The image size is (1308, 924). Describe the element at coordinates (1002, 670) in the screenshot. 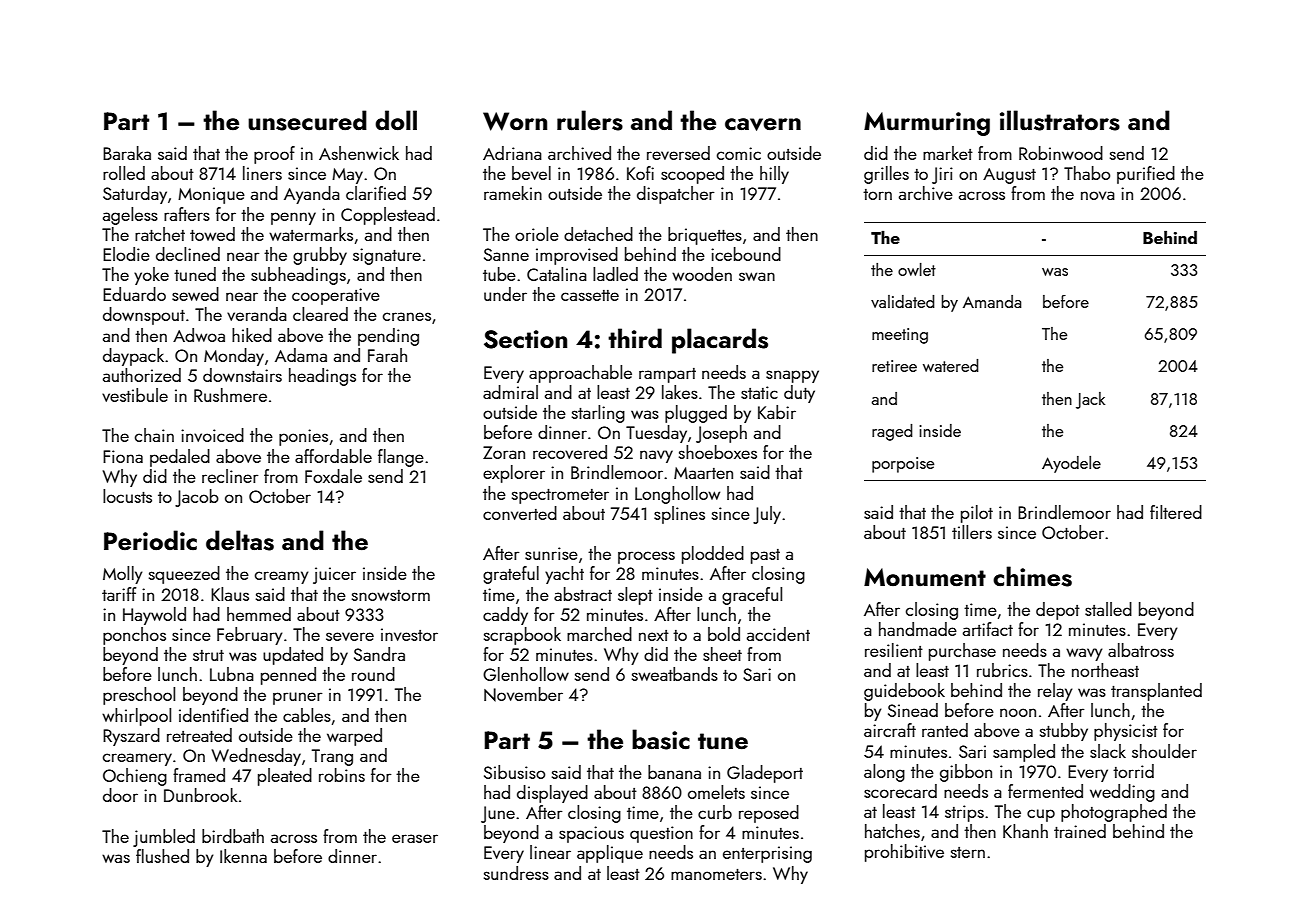

I see `rubrics` at that location.
